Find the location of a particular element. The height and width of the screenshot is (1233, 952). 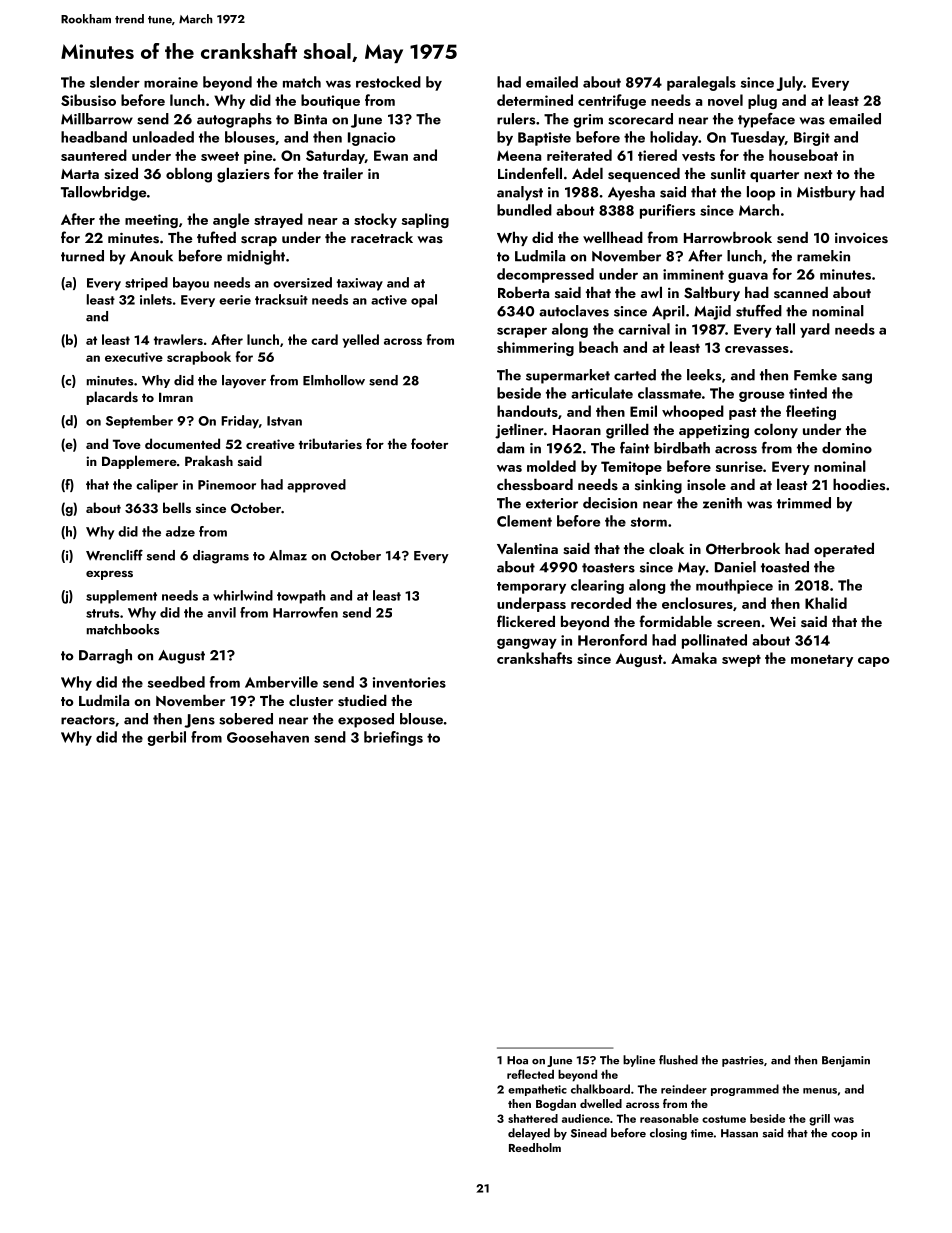

determined is located at coordinates (535, 100).
